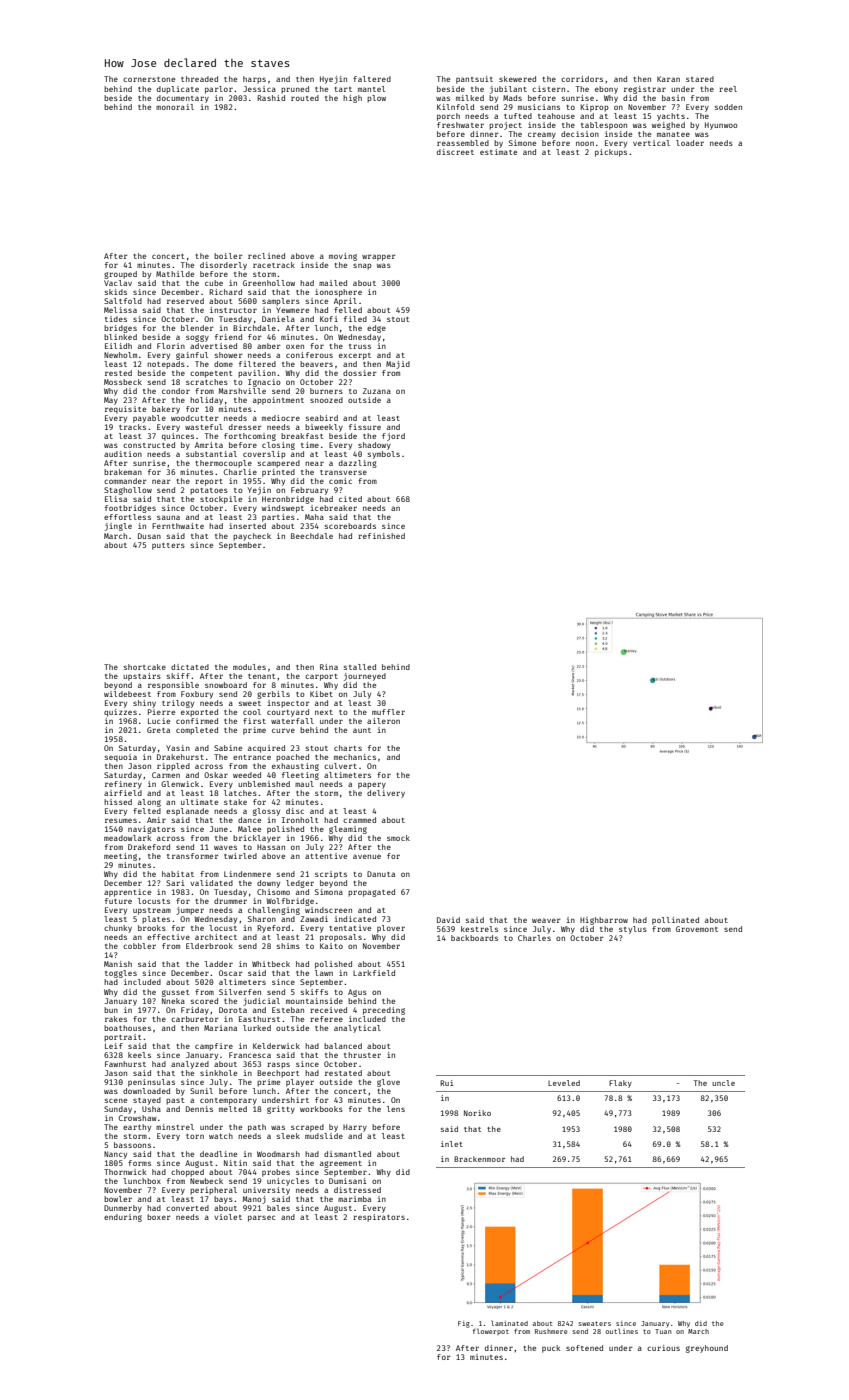  Describe the element at coordinates (175, 883) in the page. I see `Sari` at that location.
